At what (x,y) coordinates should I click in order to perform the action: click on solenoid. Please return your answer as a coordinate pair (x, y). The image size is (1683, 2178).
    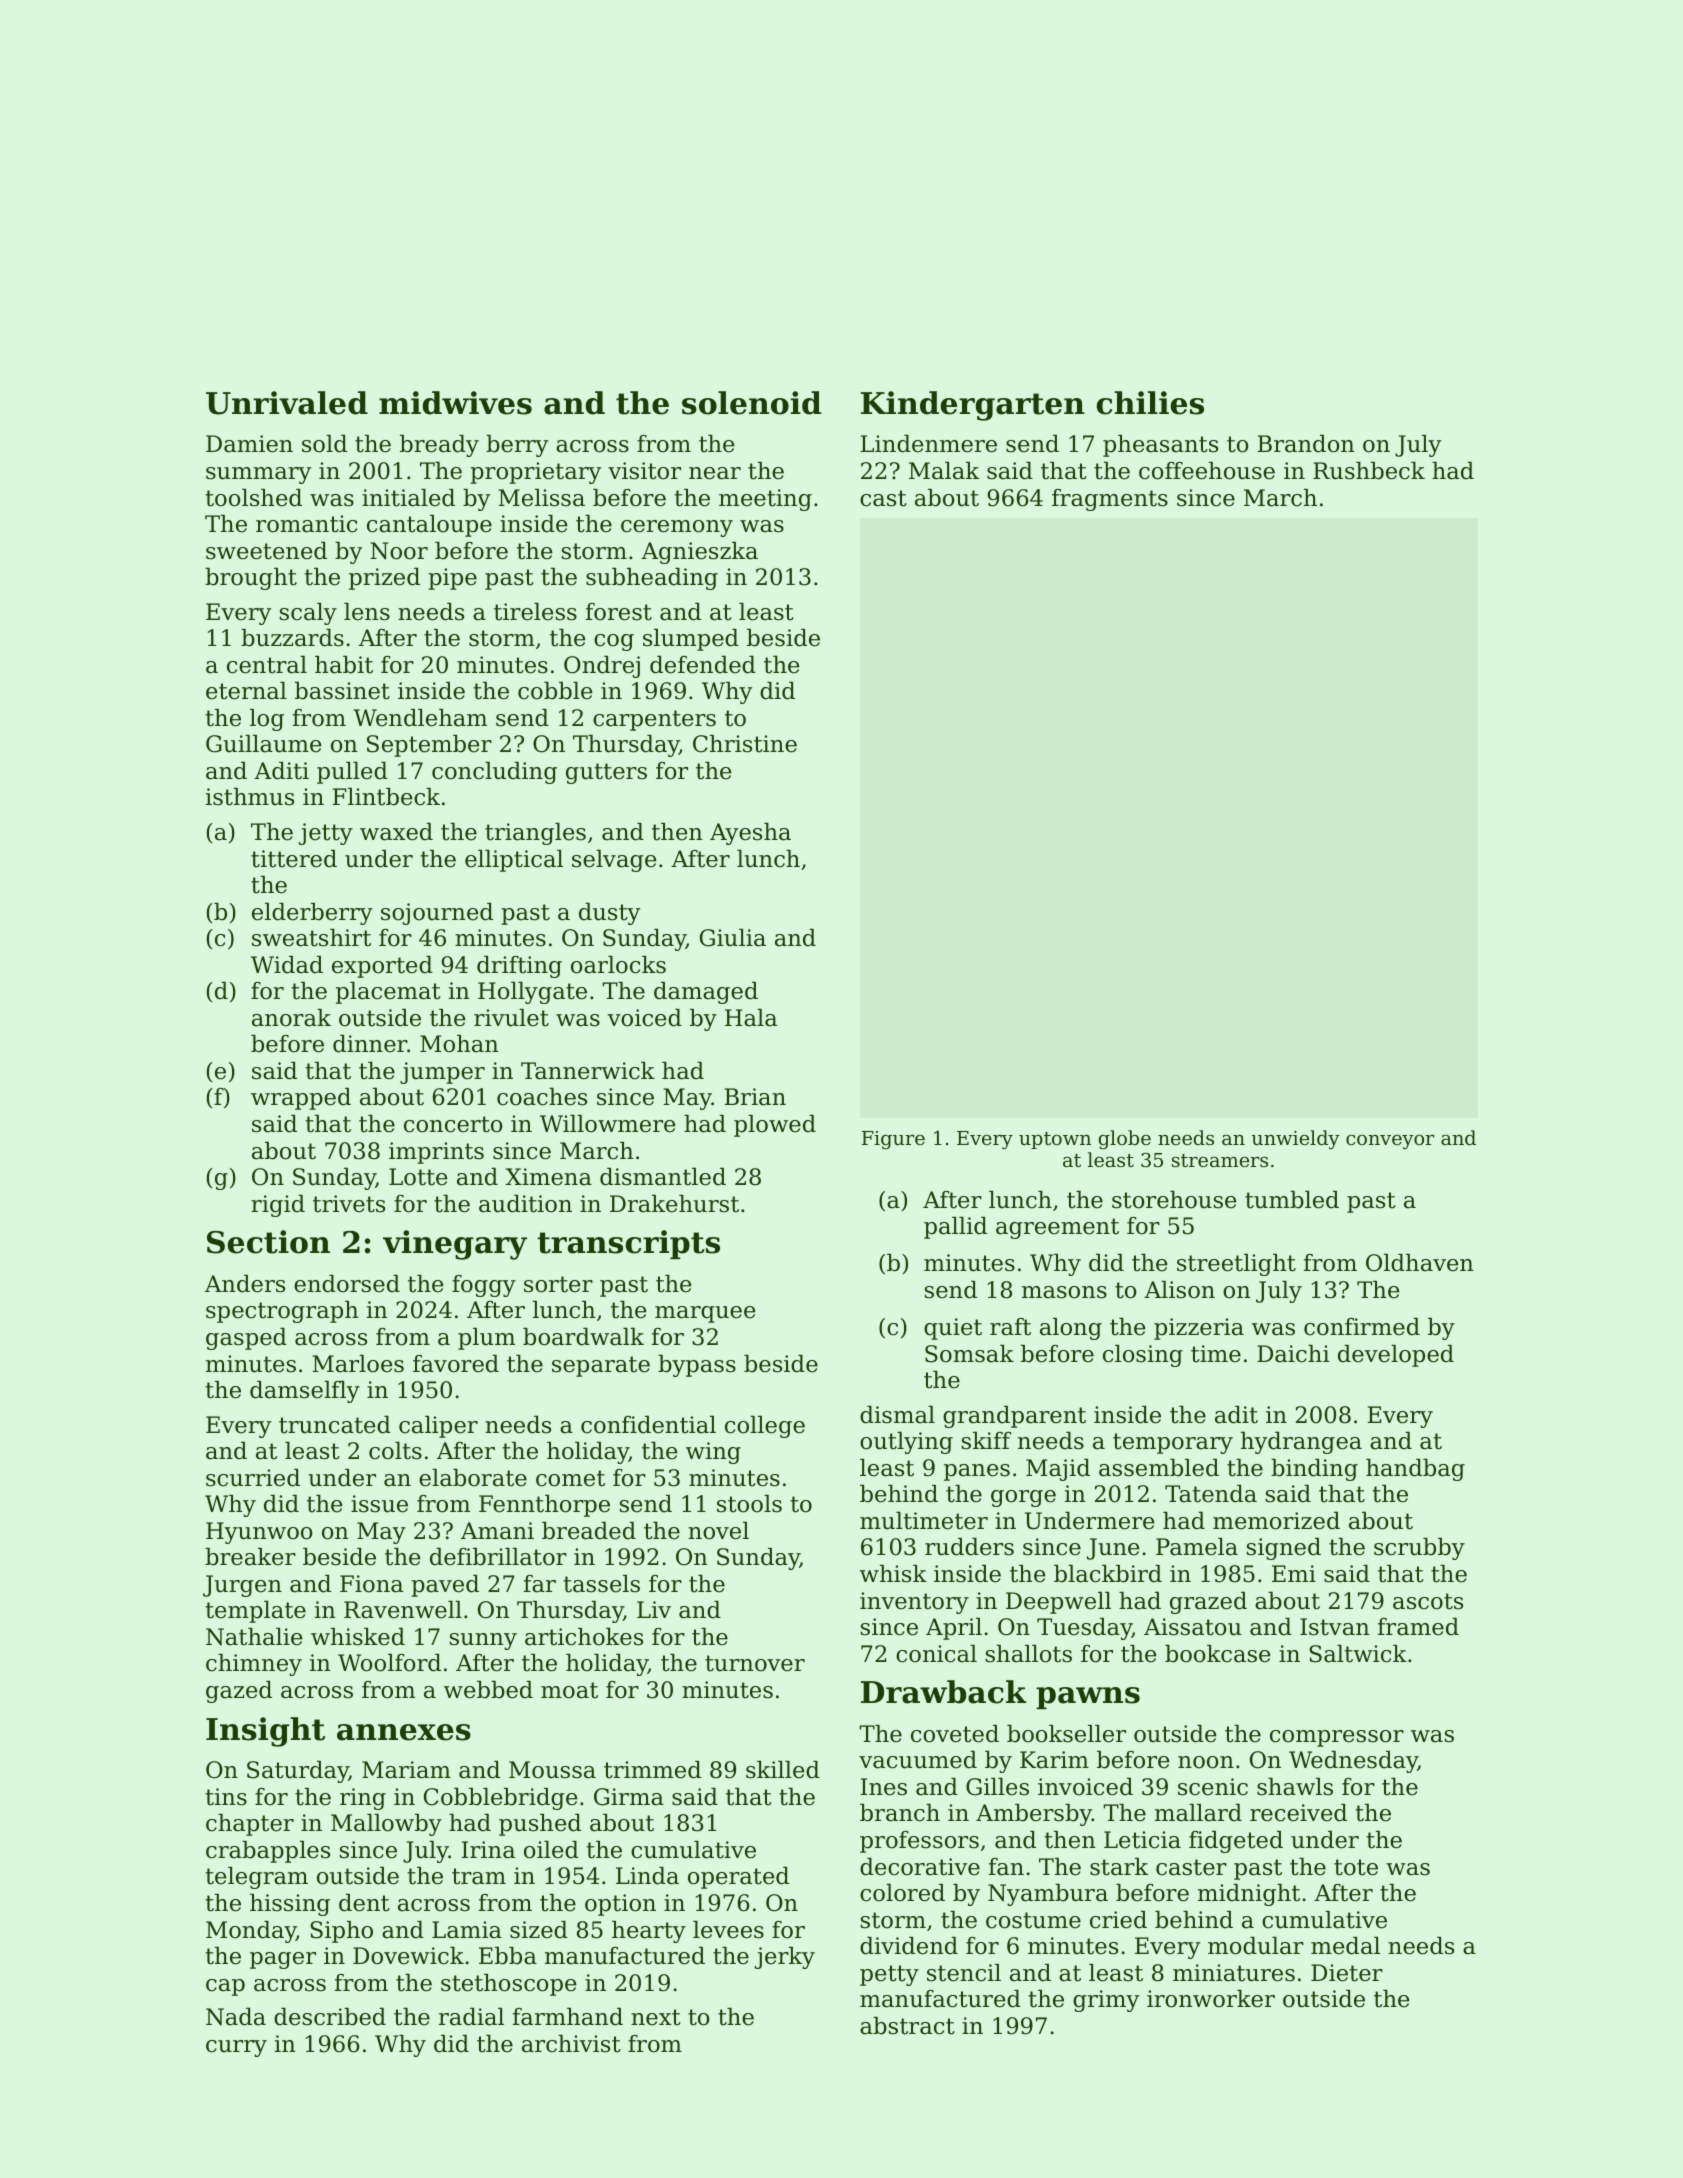
    Looking at the image, I should click on (752, 403).
